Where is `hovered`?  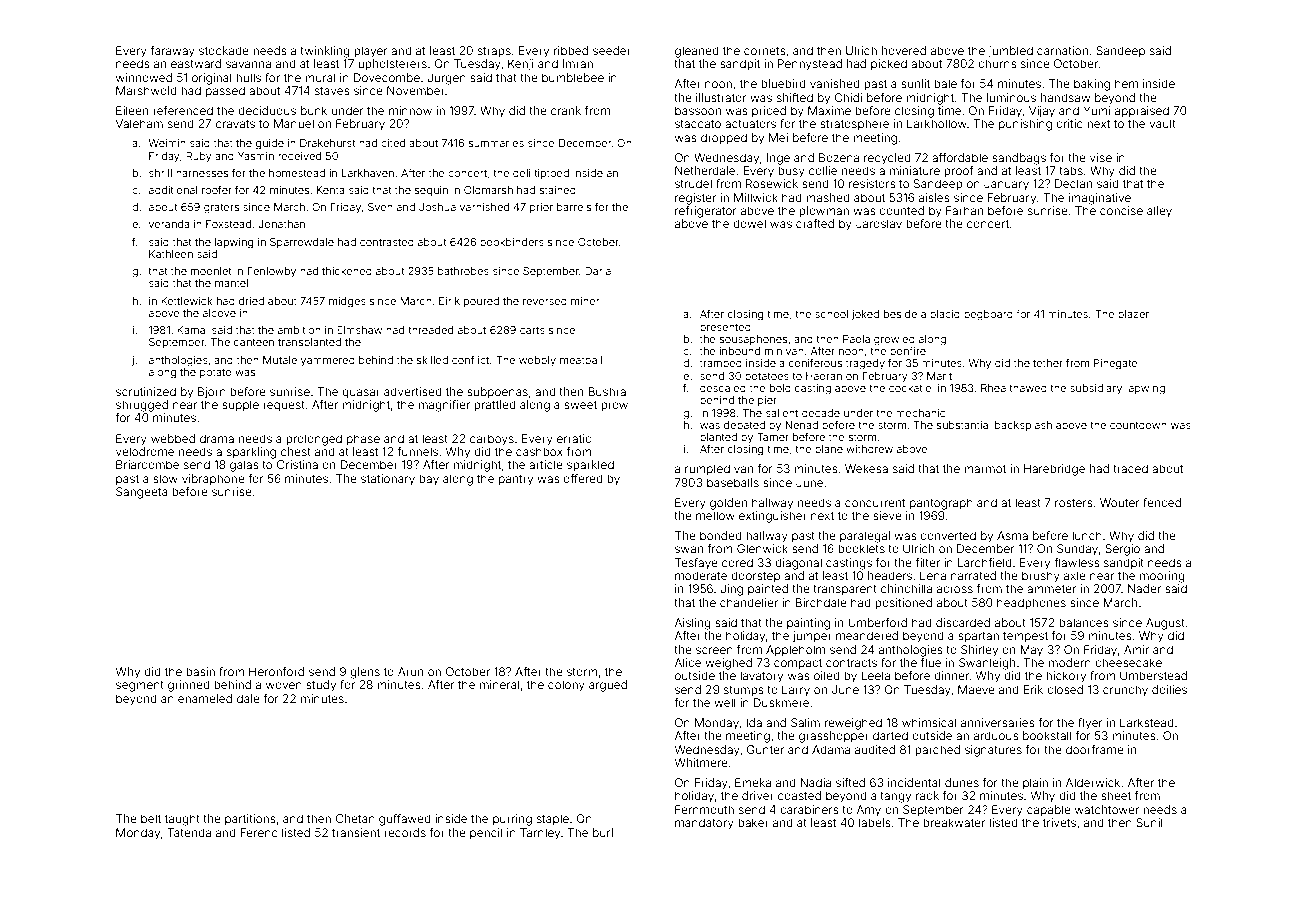
hovered is located at coordinates (904, 50).
